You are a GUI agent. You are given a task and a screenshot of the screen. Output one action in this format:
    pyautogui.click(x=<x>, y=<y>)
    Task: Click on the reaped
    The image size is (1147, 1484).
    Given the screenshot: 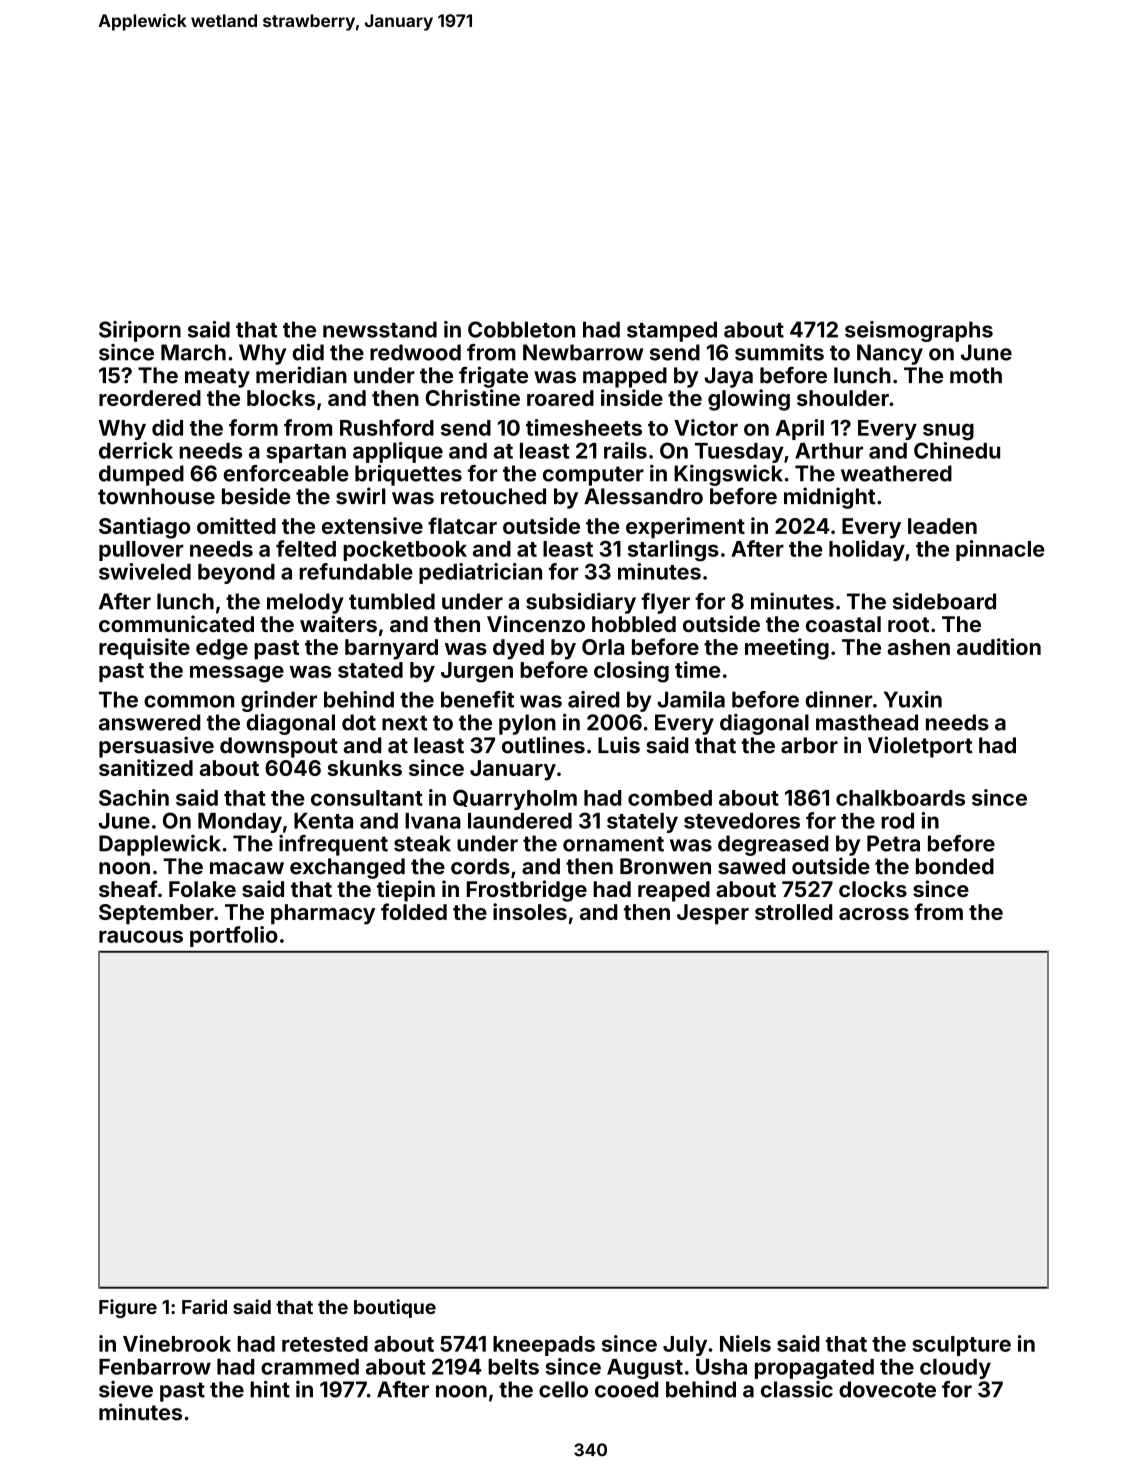 What is the action you would take?
    pyautogui.click(x=674, y=891)
